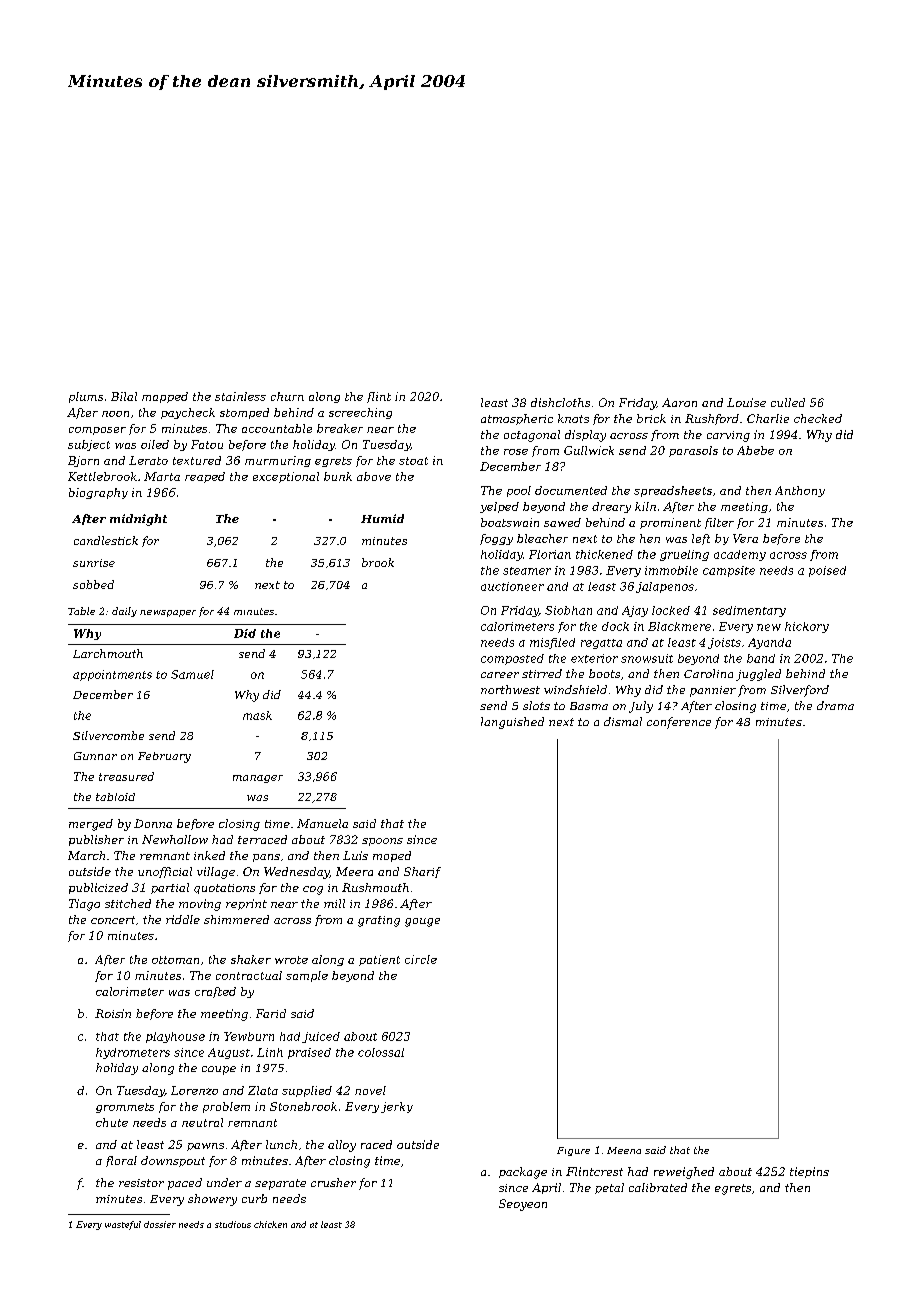  I want to click on downspout, so click(173, 1161).
